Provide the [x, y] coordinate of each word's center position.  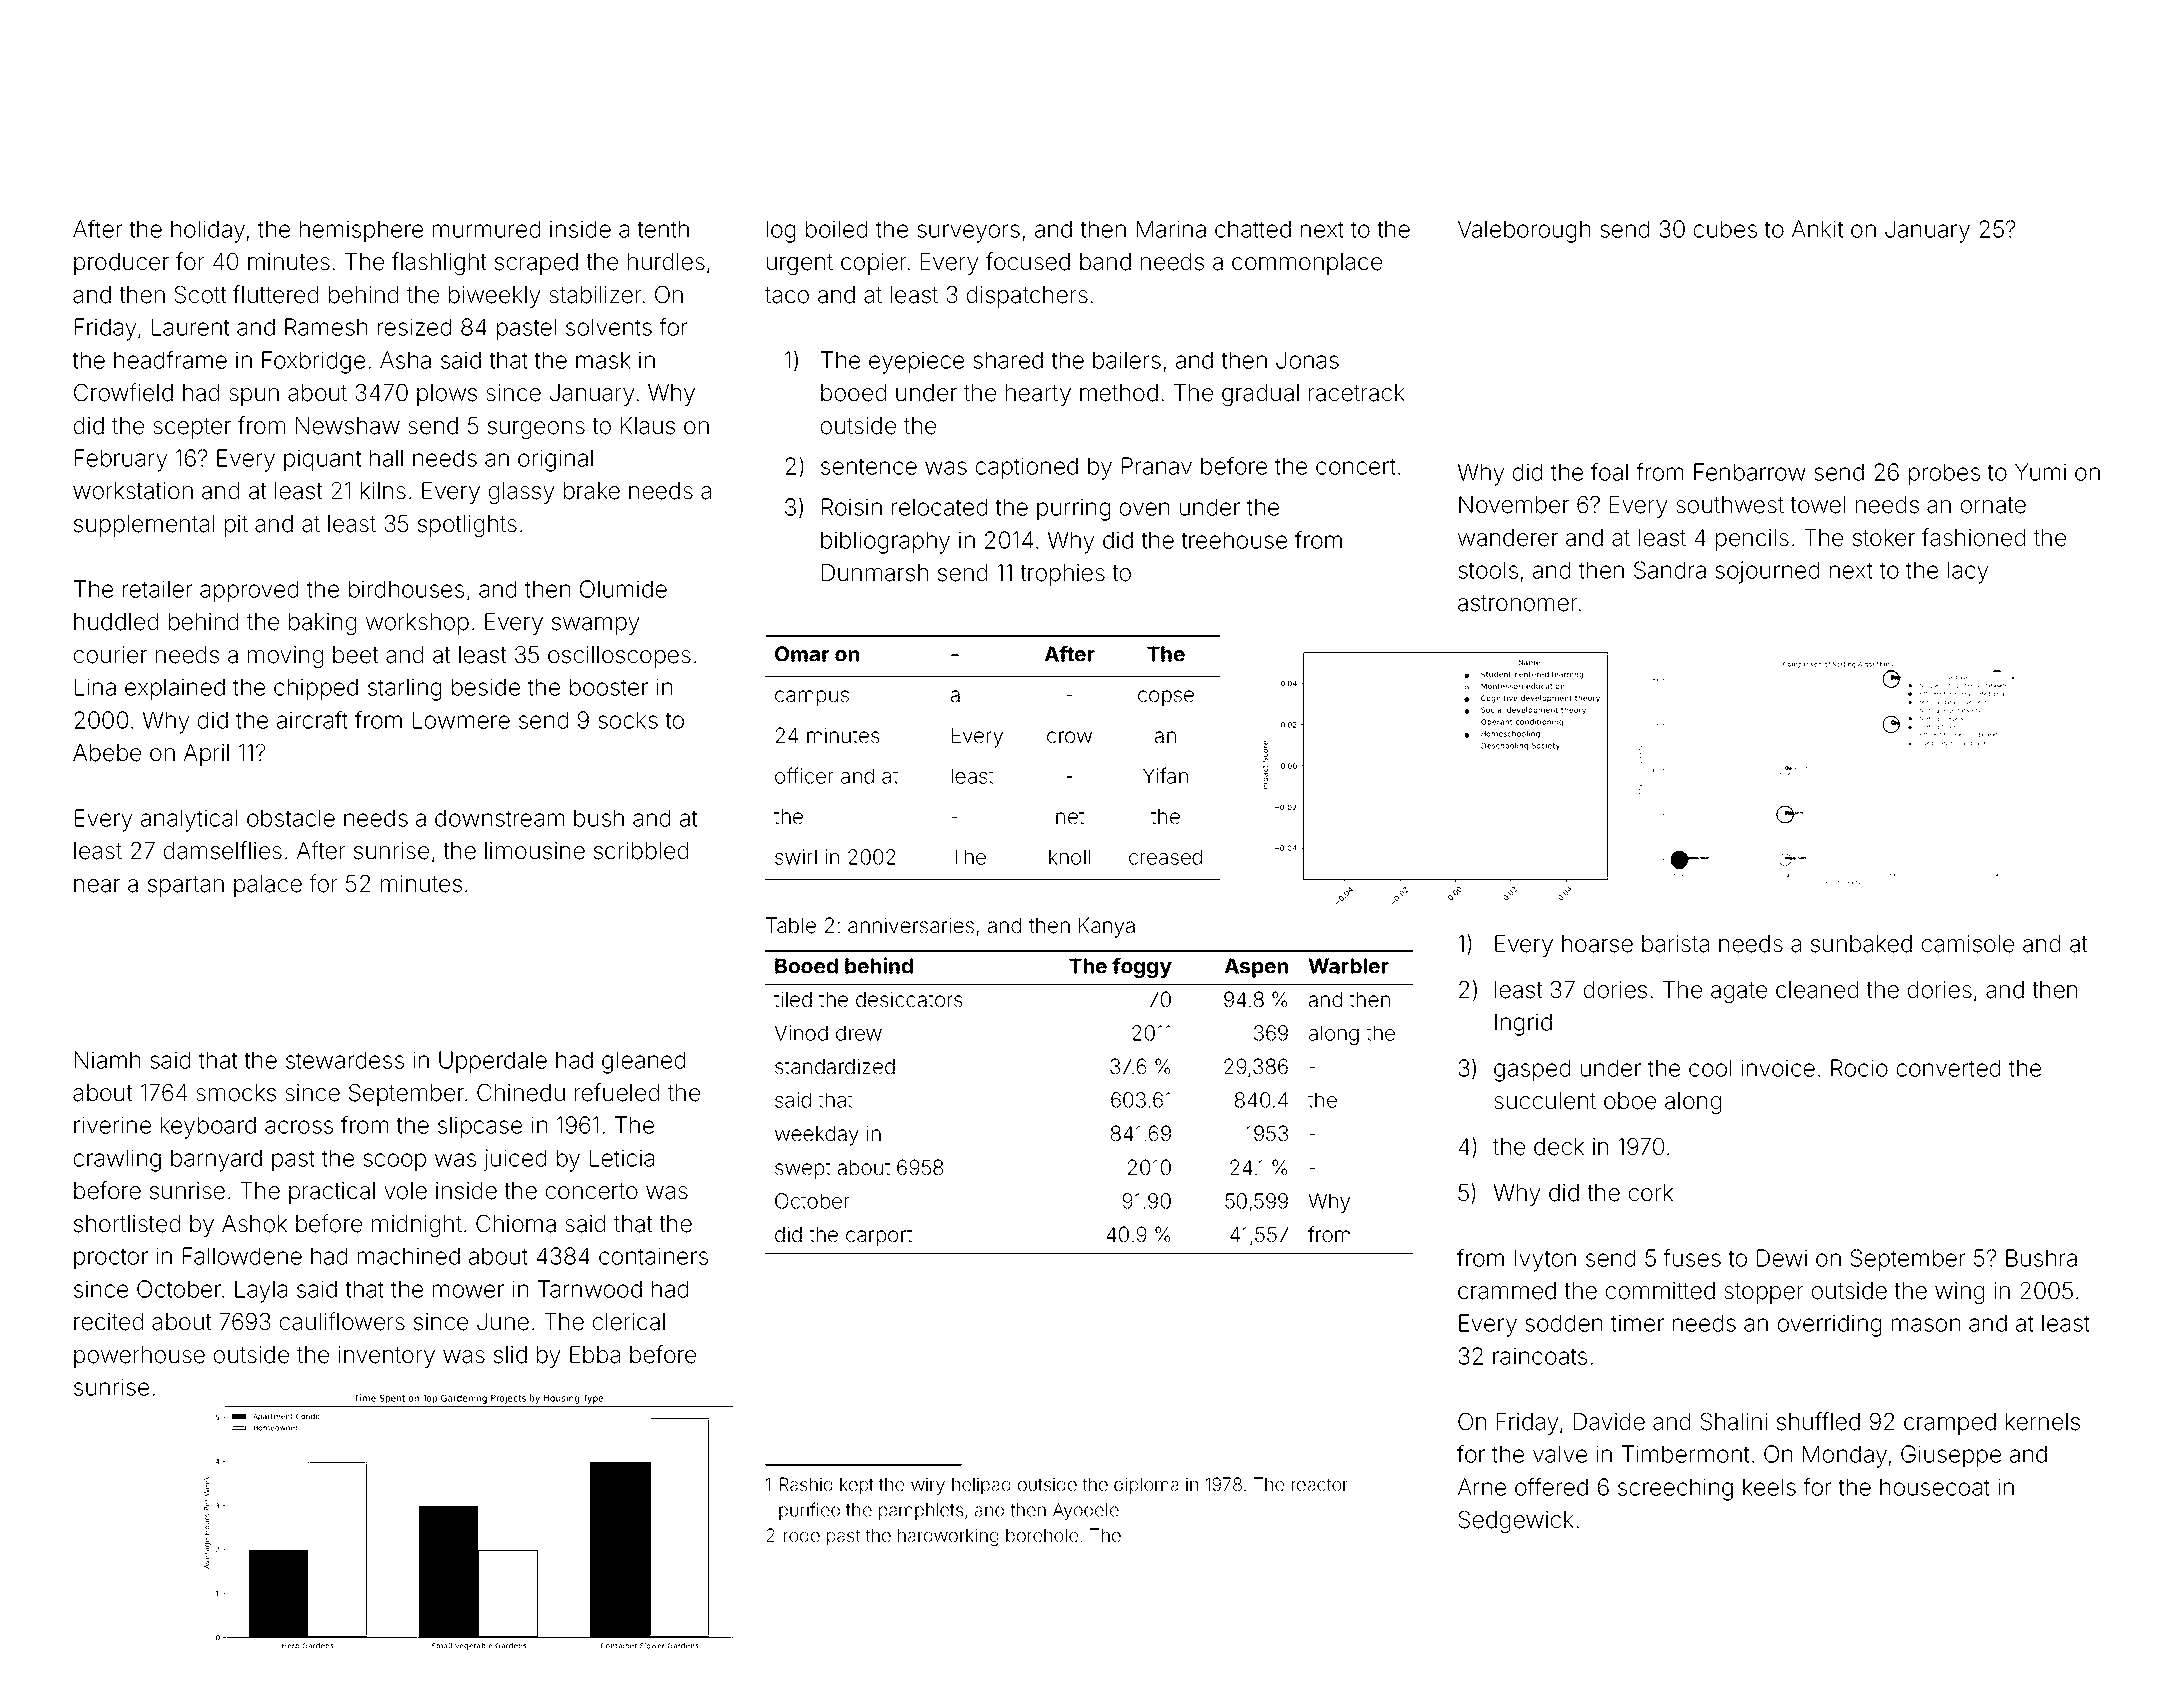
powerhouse [139, 1357]
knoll [1069, 857]
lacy [1968, 572]
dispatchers [1027, 297]
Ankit [1817, 229]
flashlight [439, 263]
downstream [499, 818]
